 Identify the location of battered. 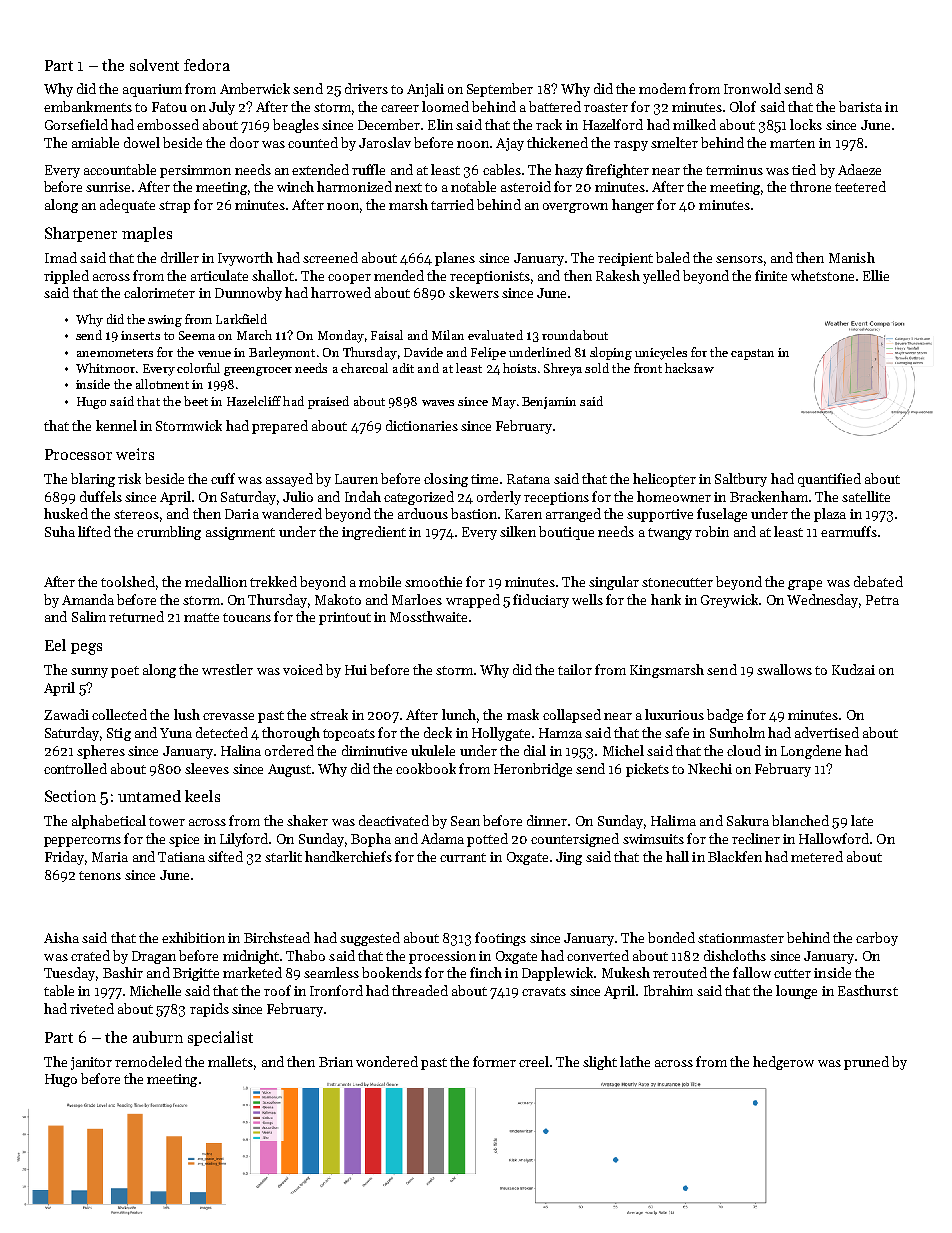
(555, 106).
